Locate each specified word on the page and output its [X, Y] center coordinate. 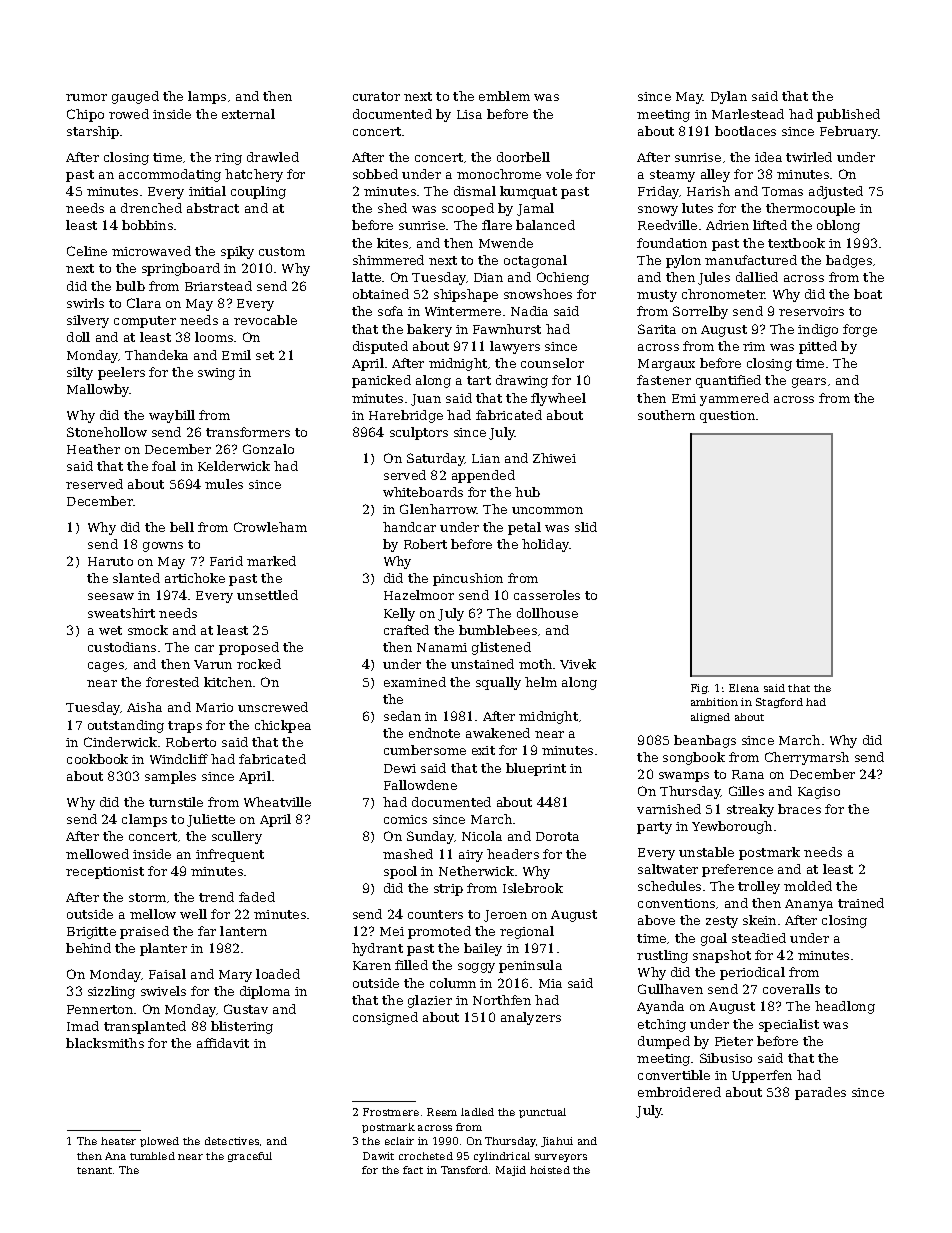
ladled [477, 1112]
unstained [482, 664]
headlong [845, 1007]
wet [110, 630]
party [654, 828]
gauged [135, 97]
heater [118, 1141]
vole [559, 174]
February [849, 132]
